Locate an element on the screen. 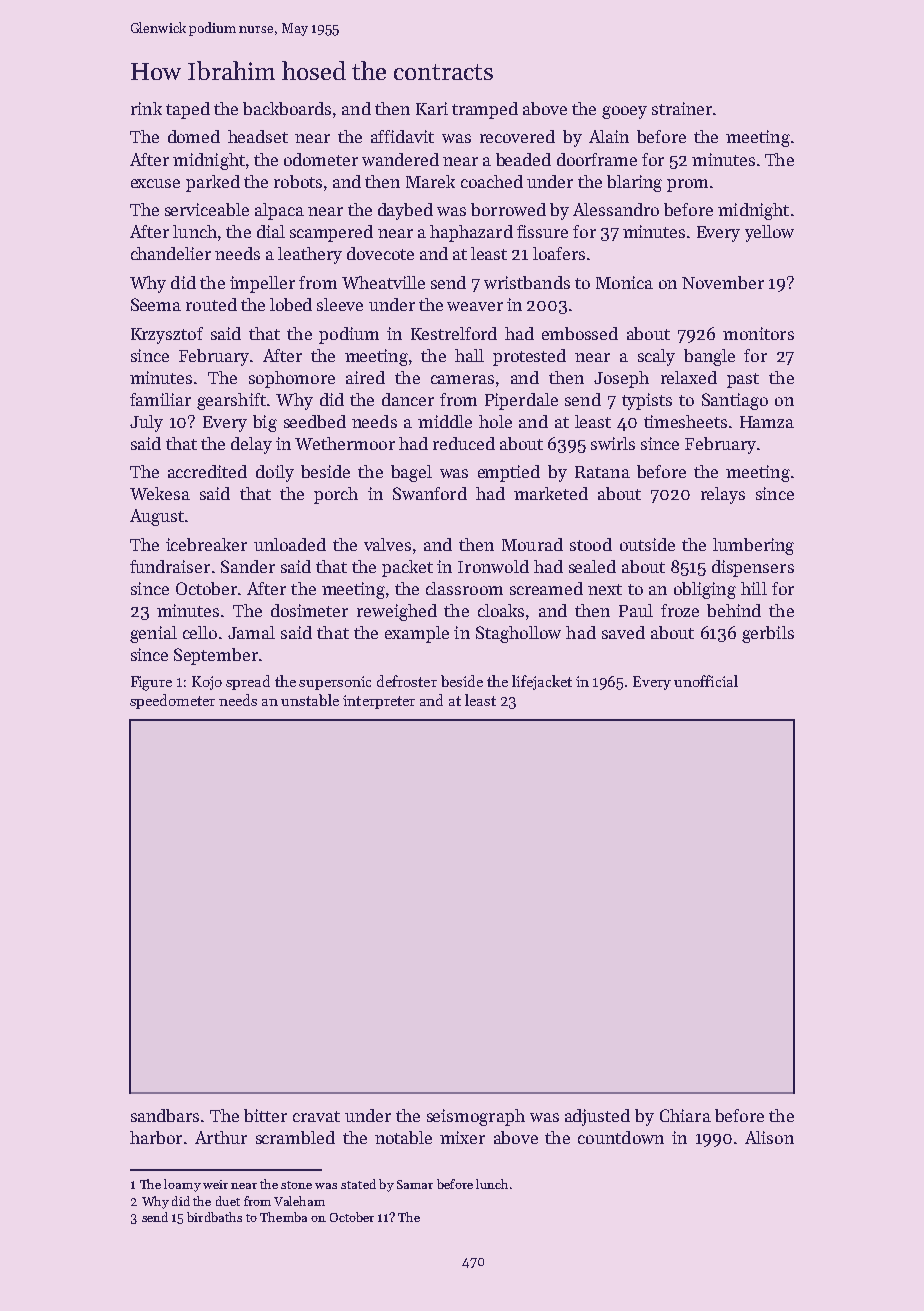  Monica is located at coordinates (624, 282).
